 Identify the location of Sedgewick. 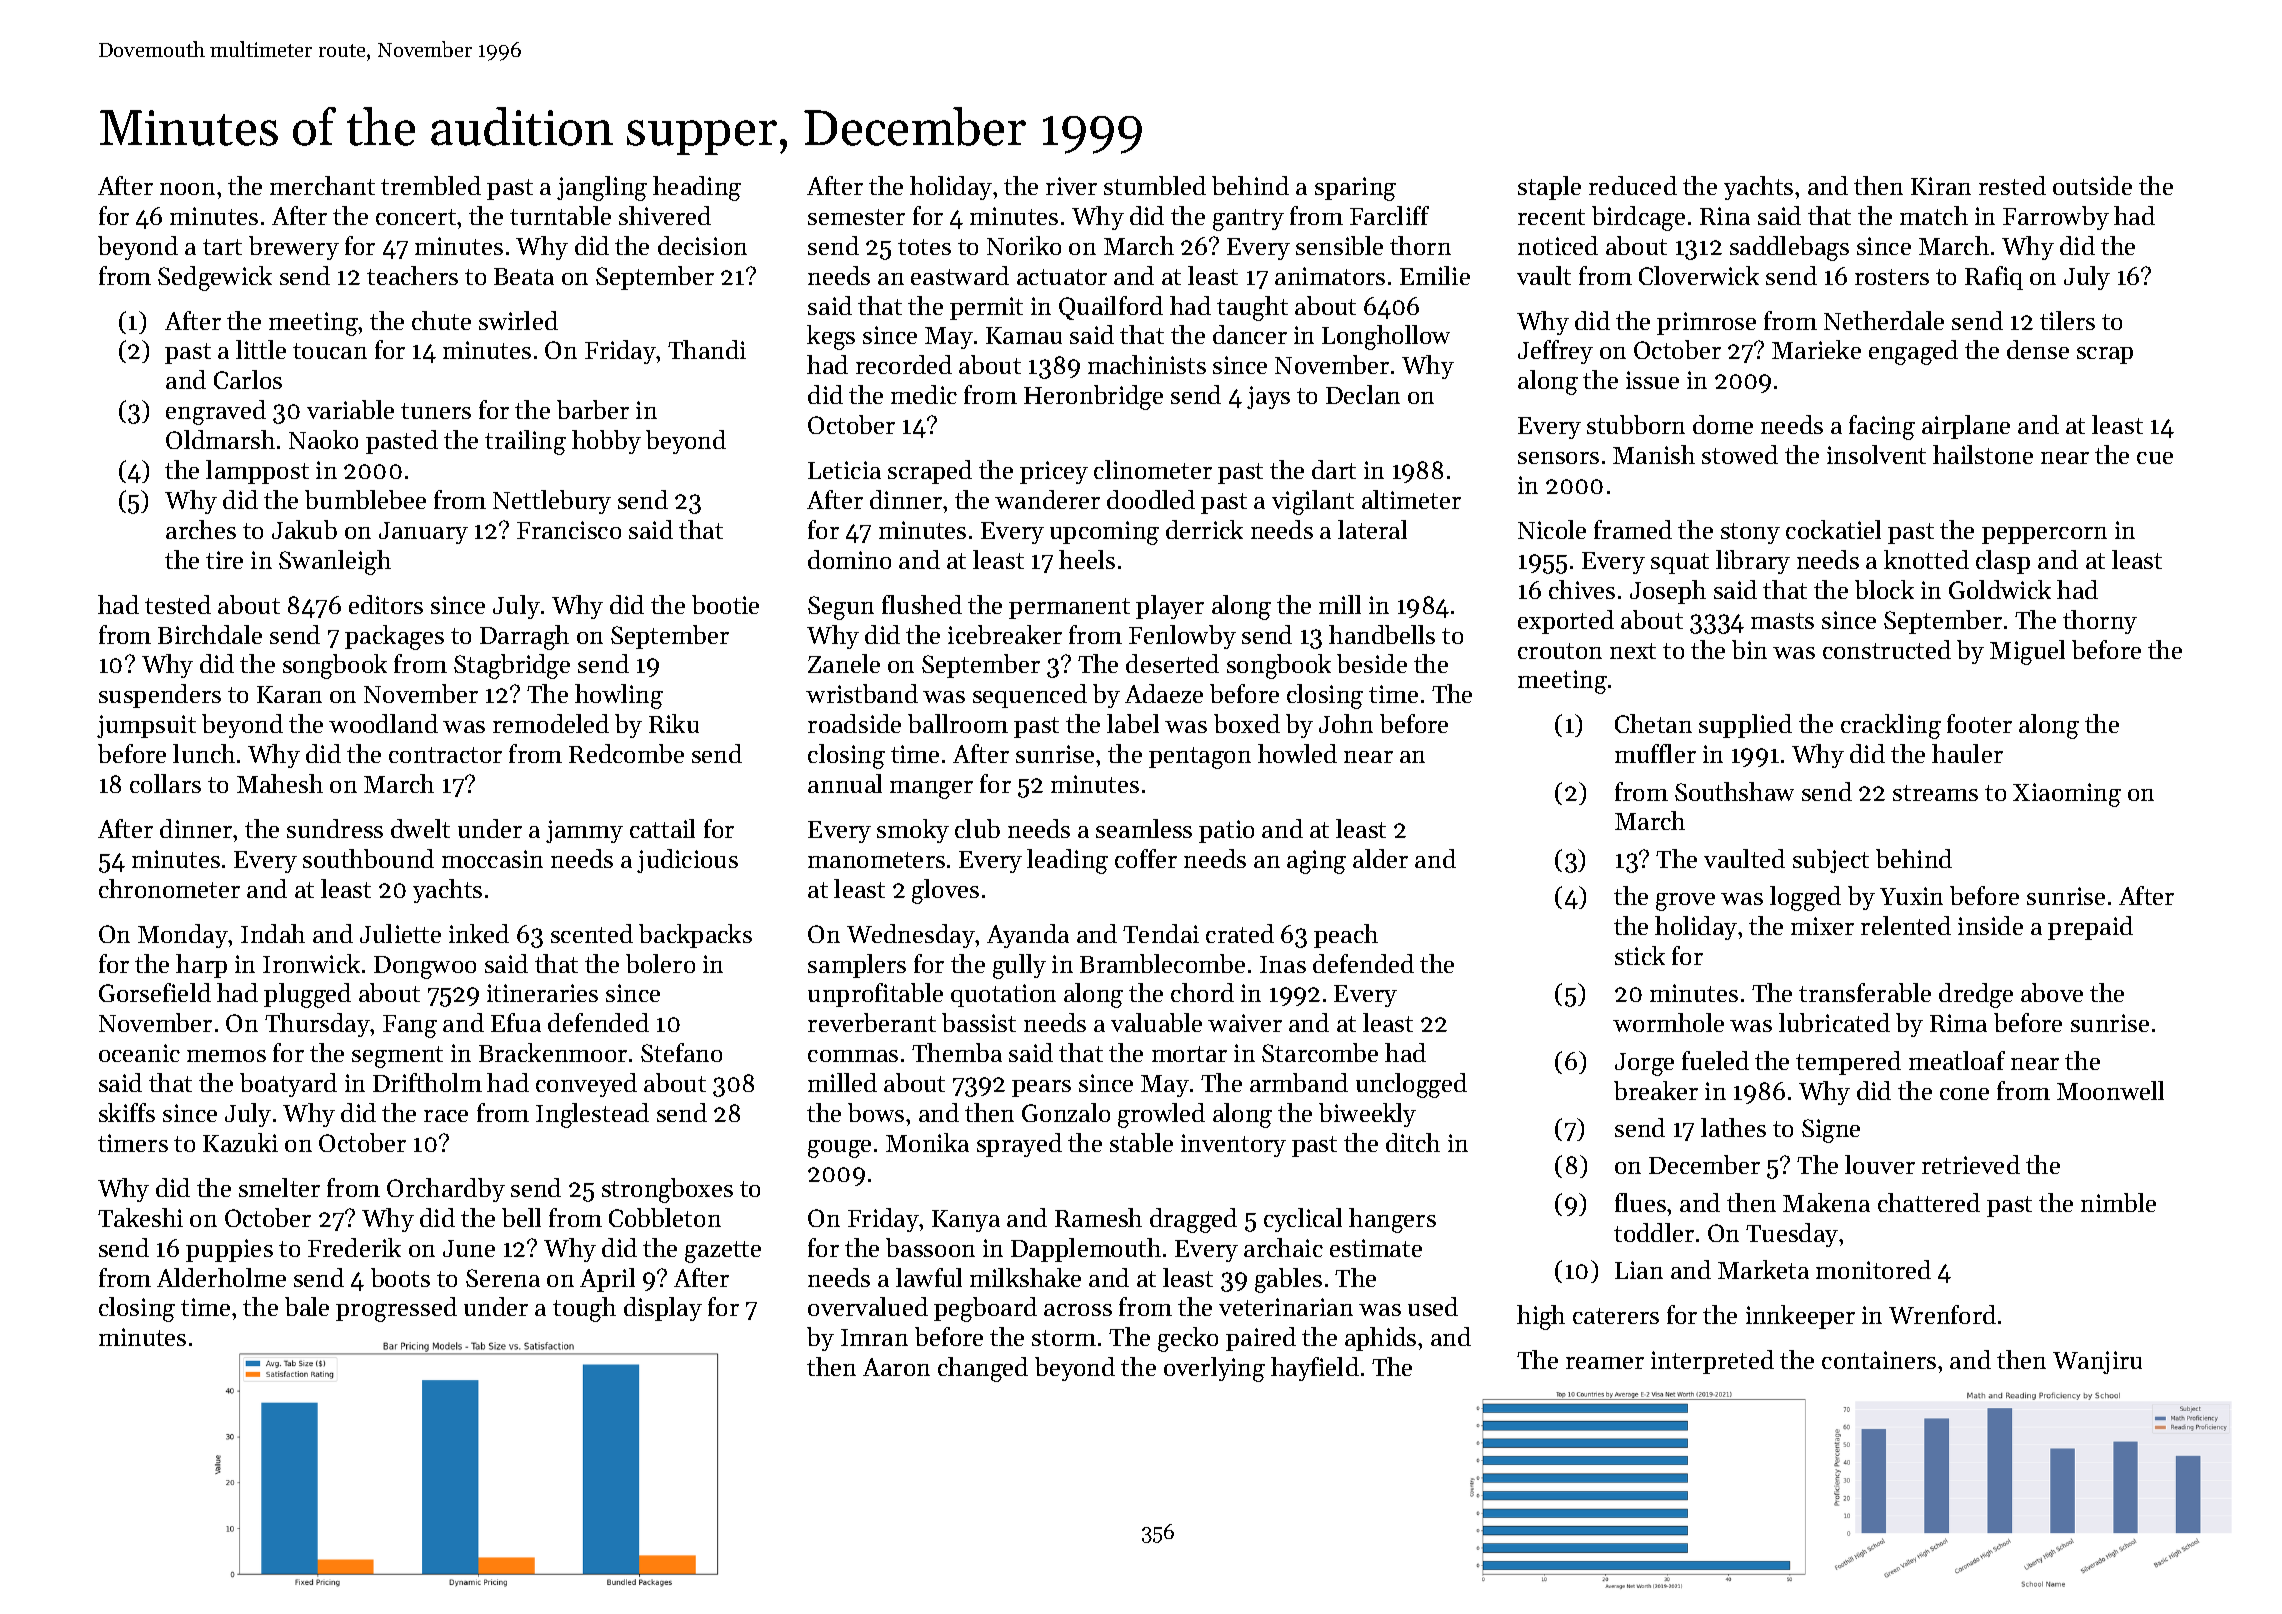
(215, 278).
